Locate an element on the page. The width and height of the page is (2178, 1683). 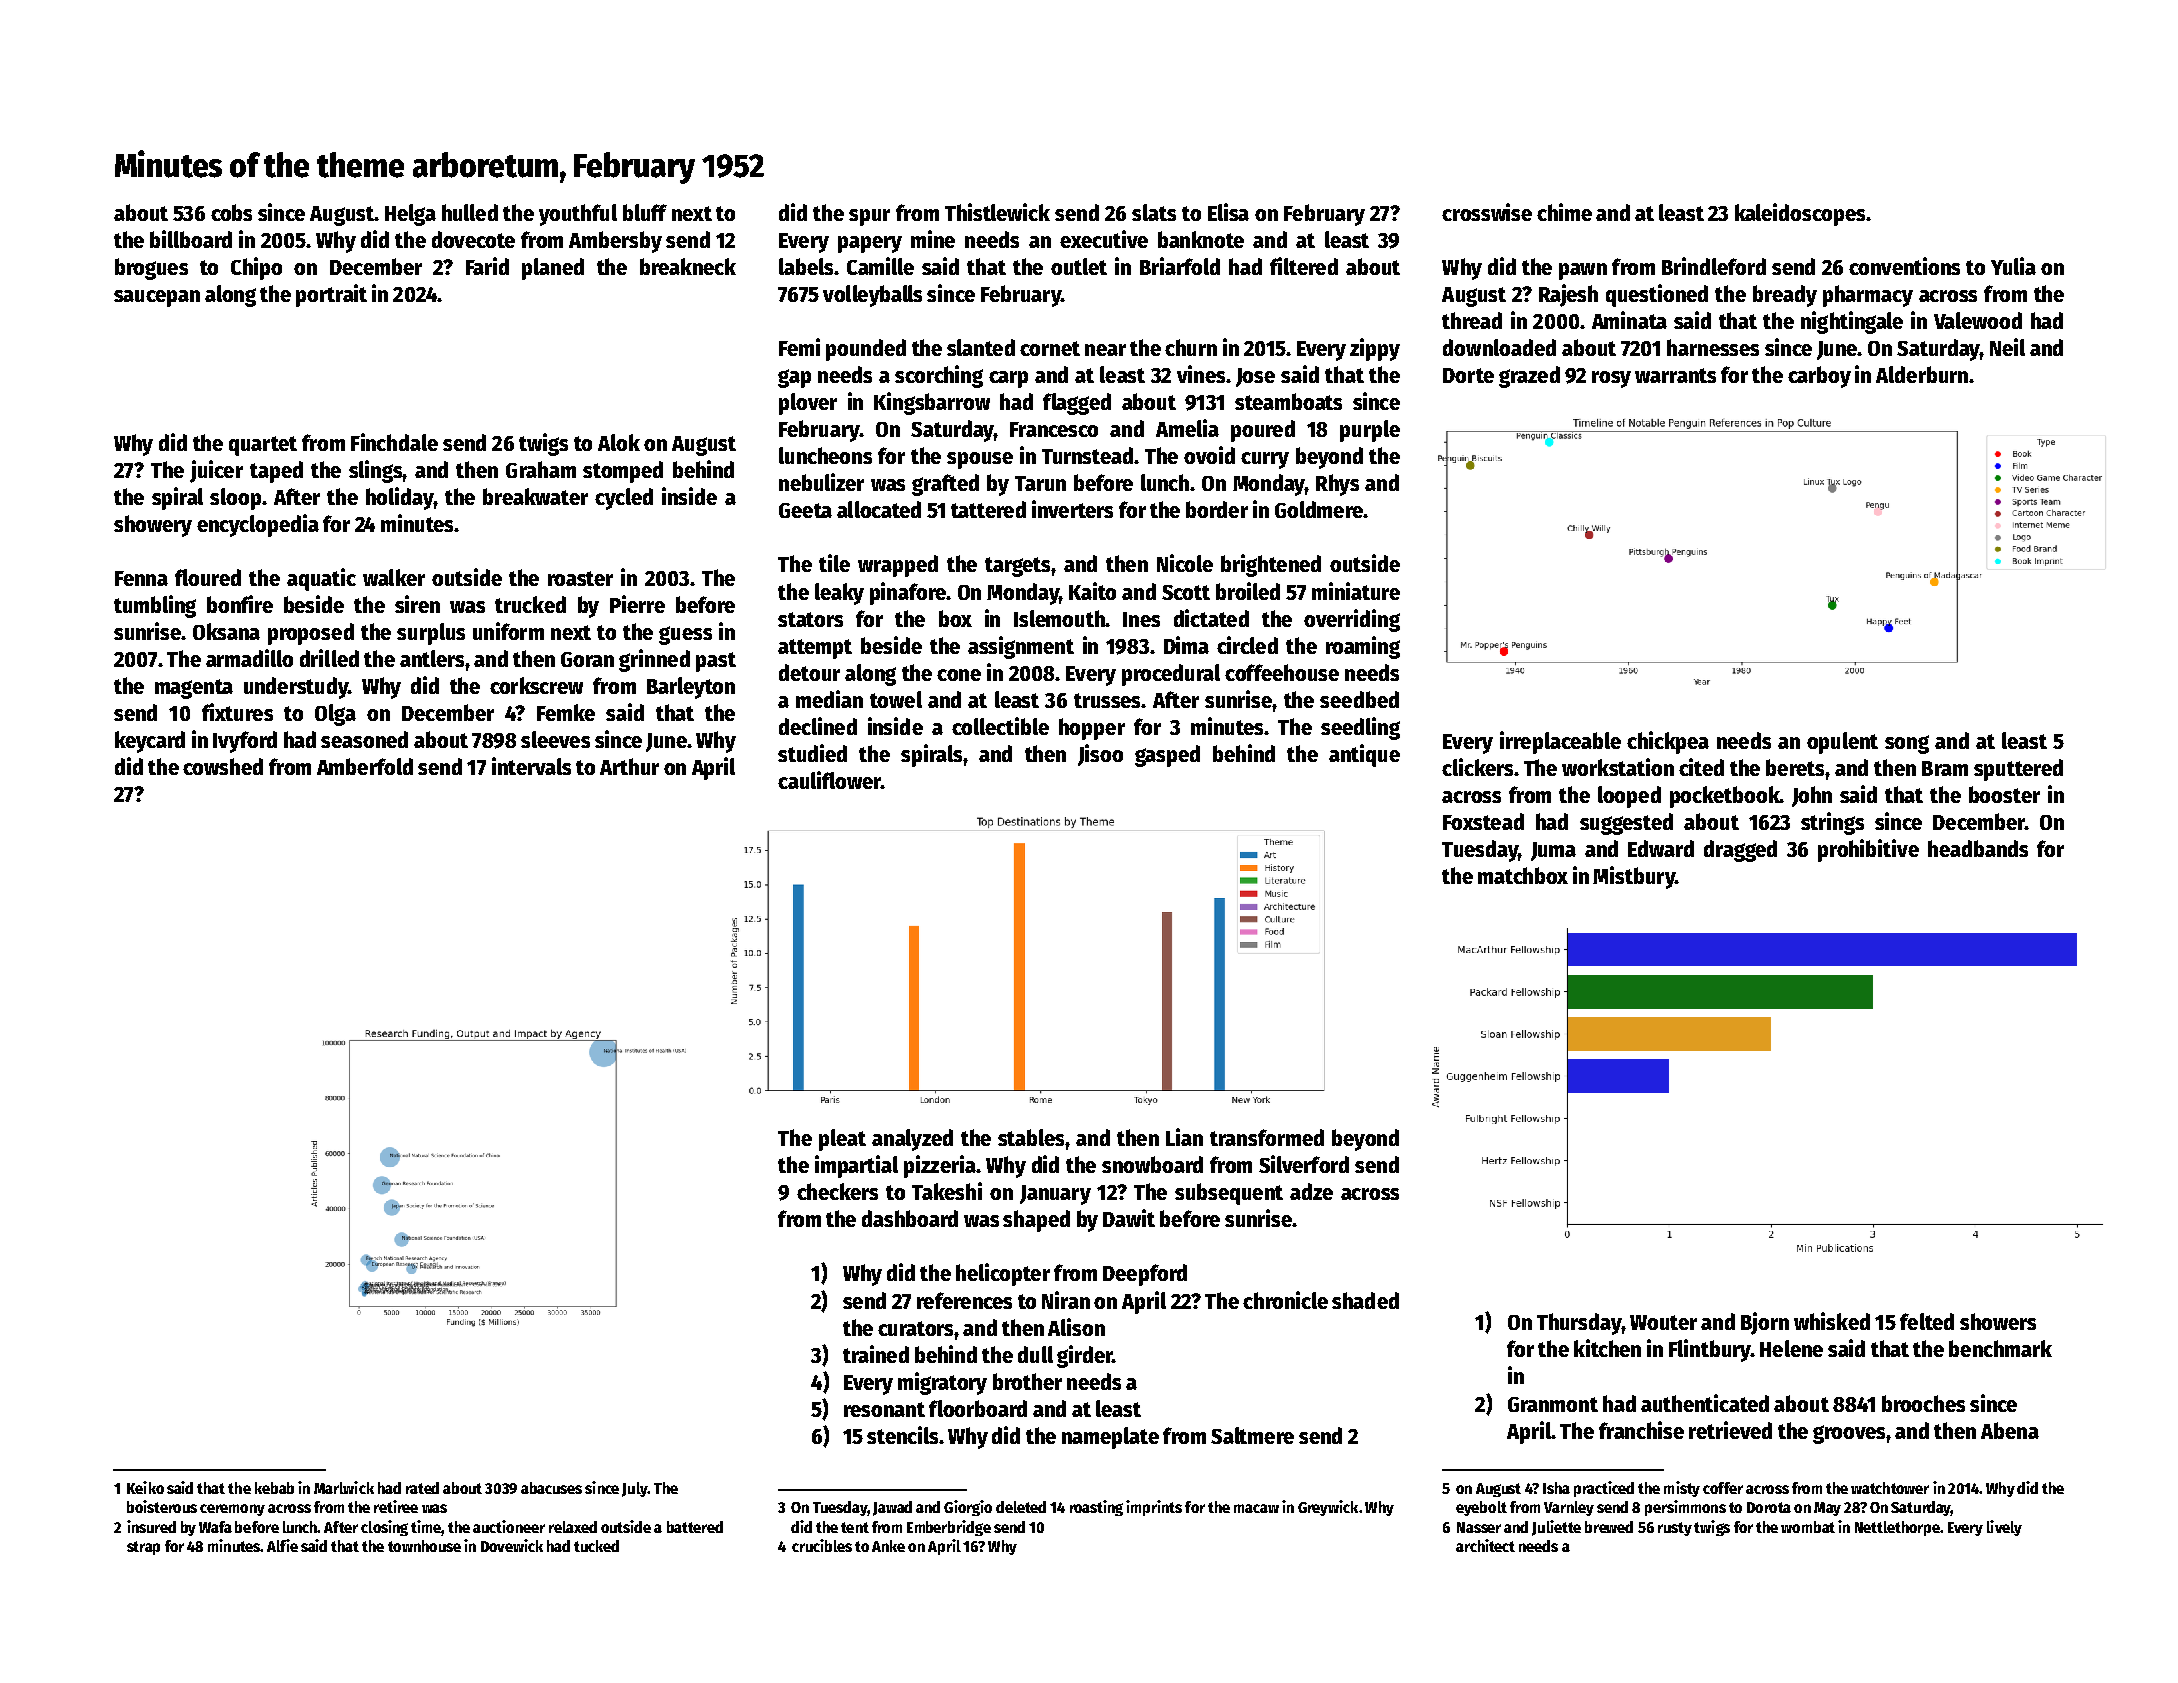
prohibitive is located at coordinates (1868, 850).
